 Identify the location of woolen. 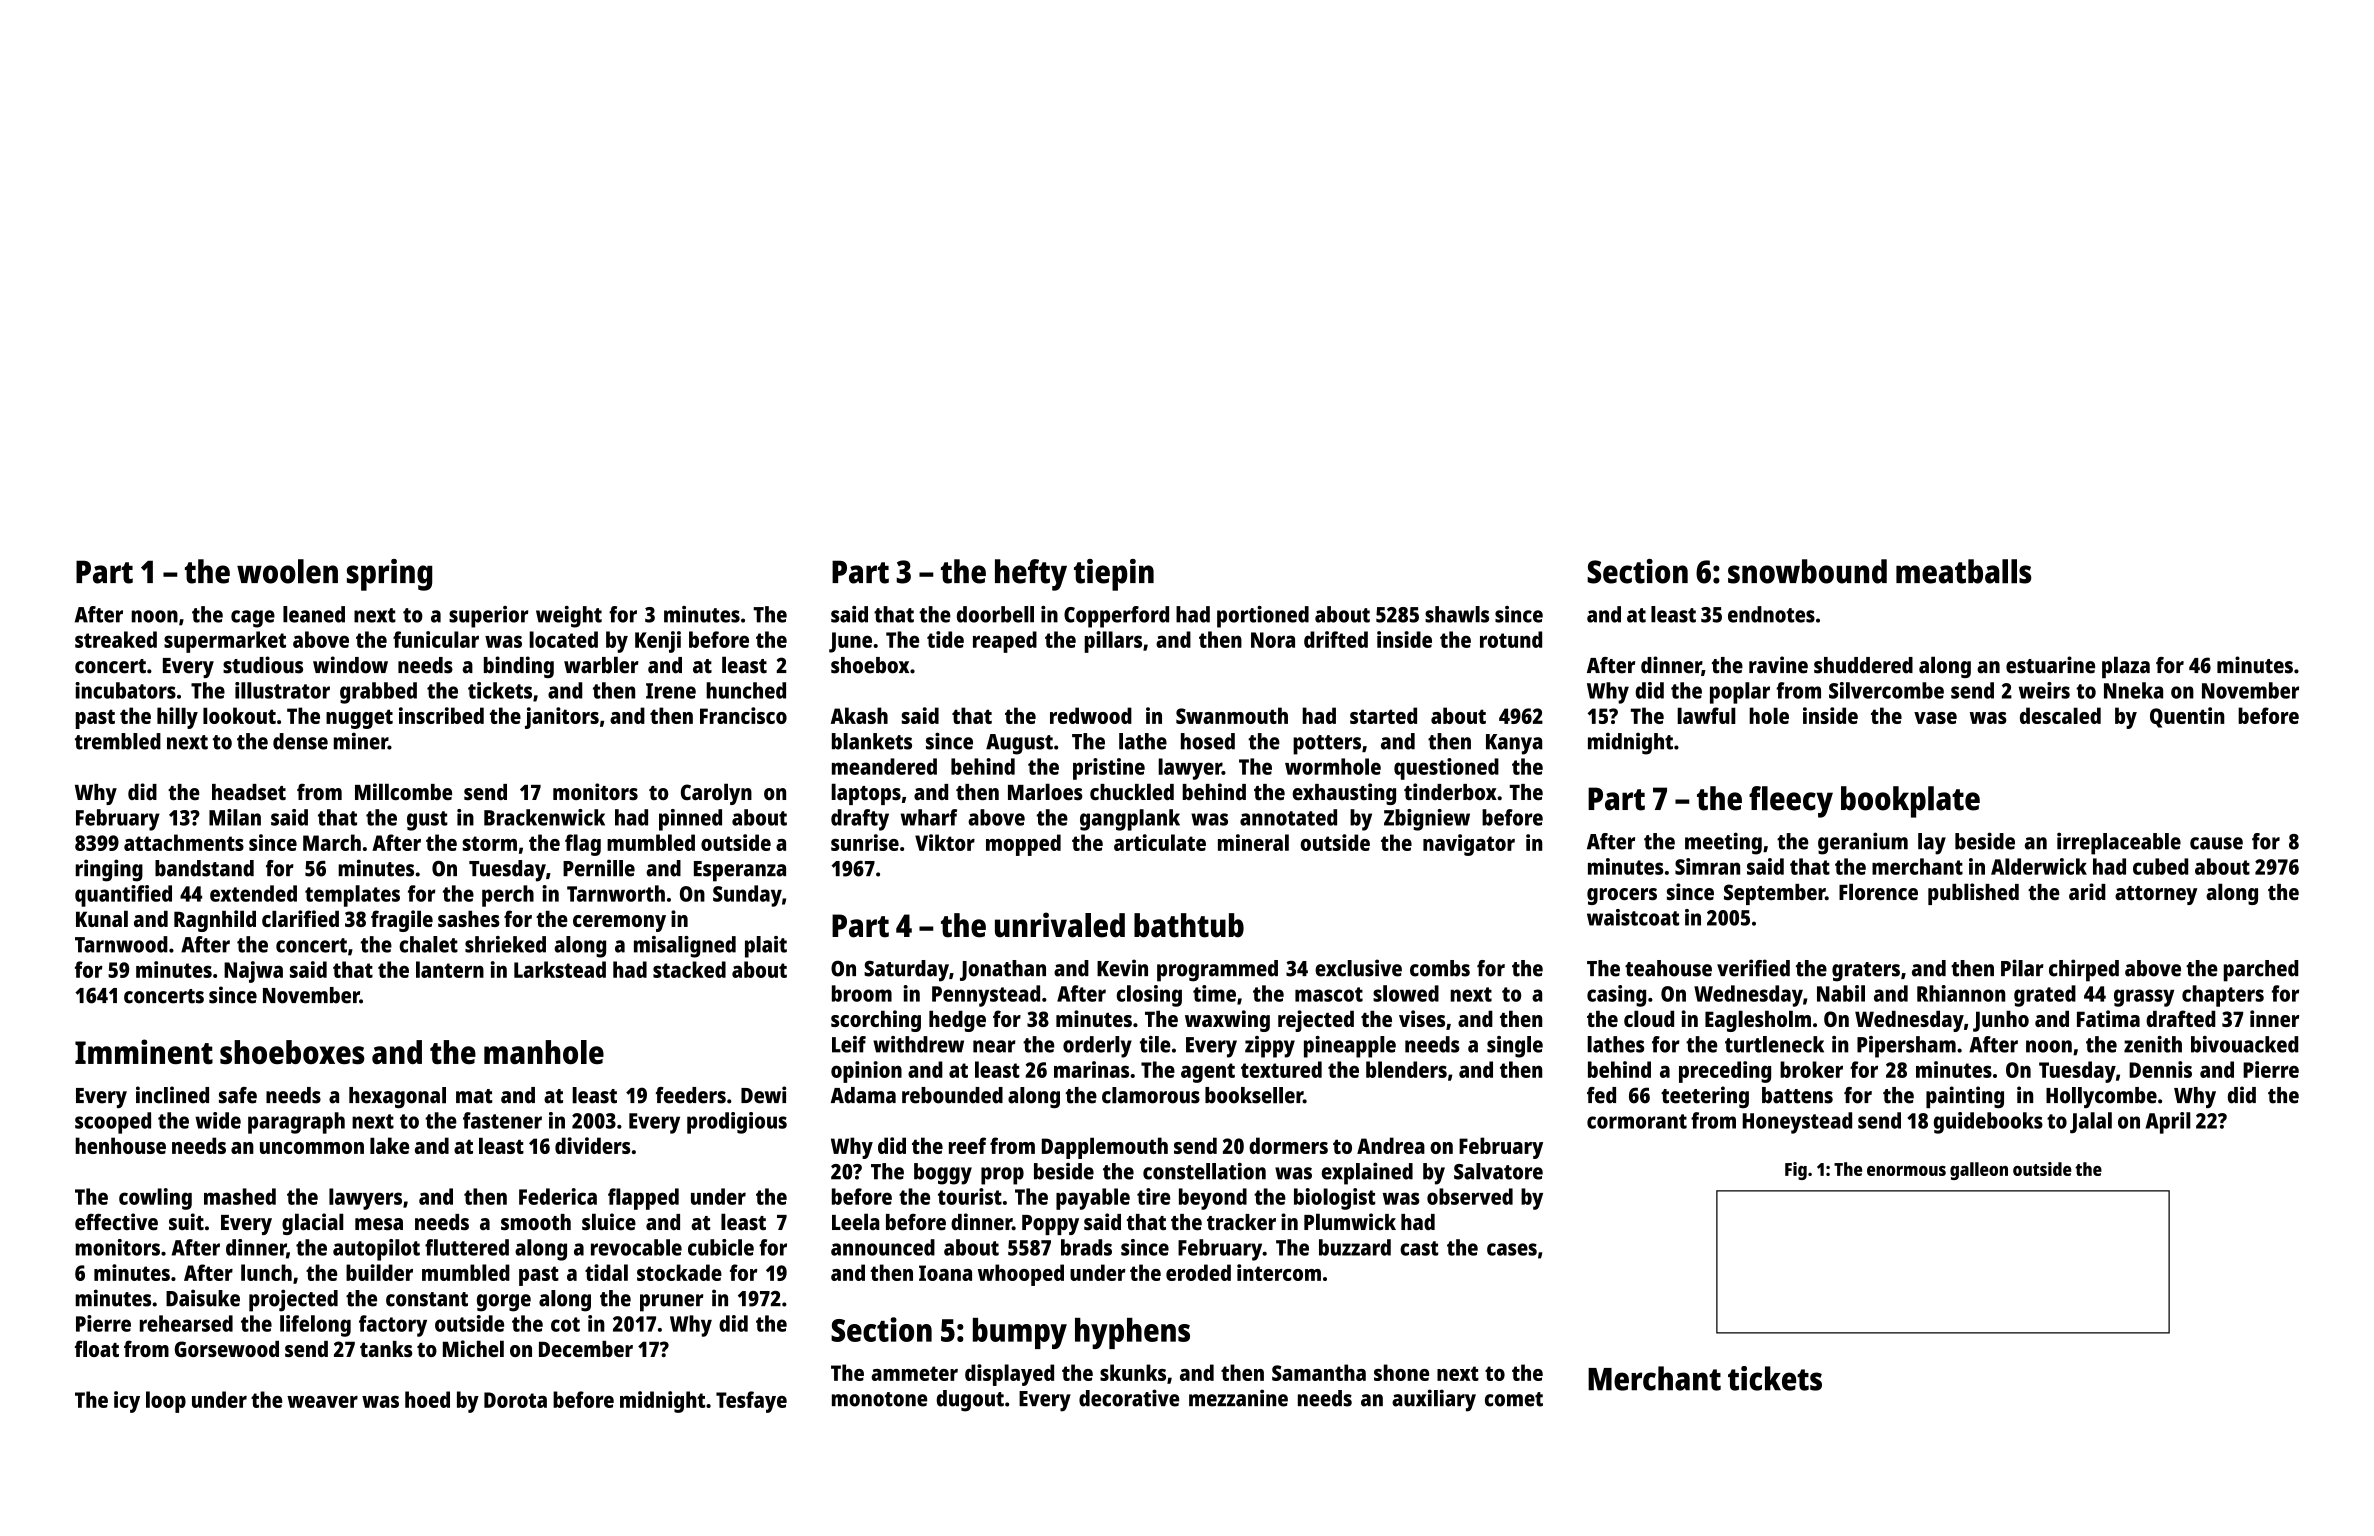
(287, 571).
